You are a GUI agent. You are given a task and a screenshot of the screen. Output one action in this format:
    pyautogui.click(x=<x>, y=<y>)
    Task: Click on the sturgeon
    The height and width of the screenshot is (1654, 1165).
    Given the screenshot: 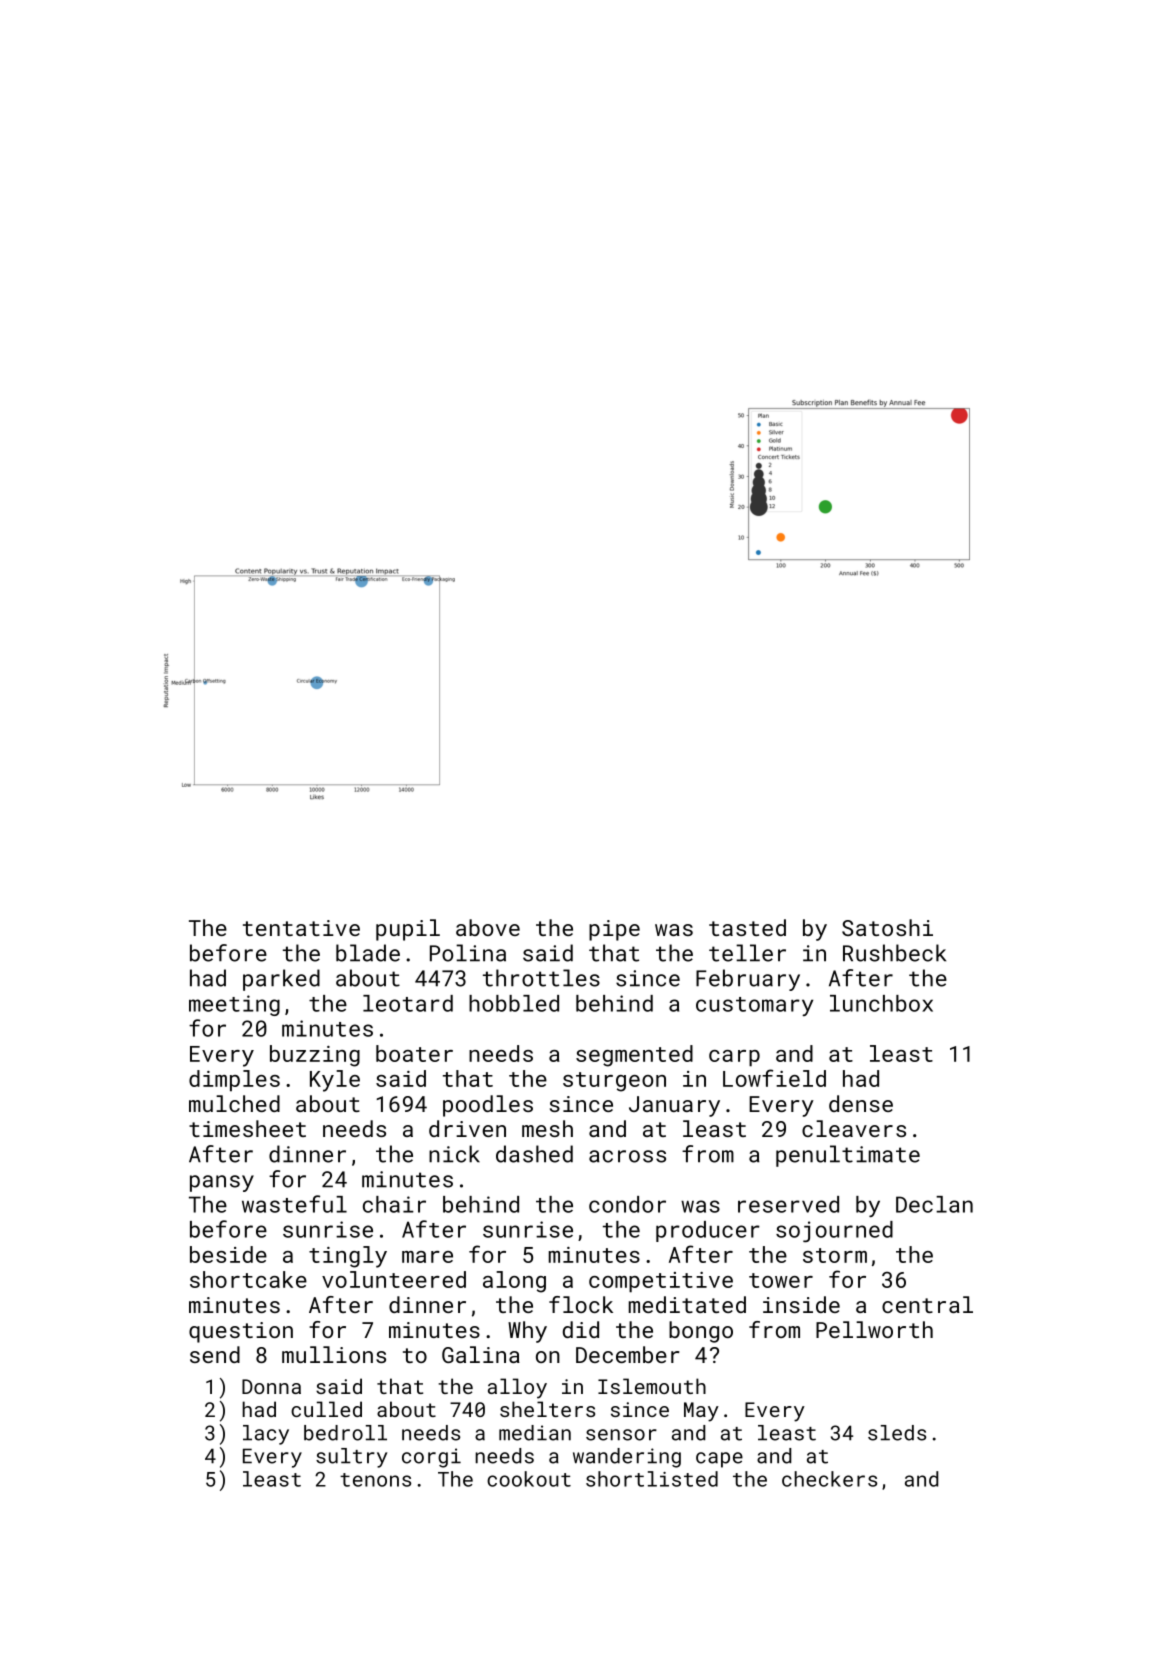 What is the action you would take?
    pyautogui.click(x=614, y=1082)
